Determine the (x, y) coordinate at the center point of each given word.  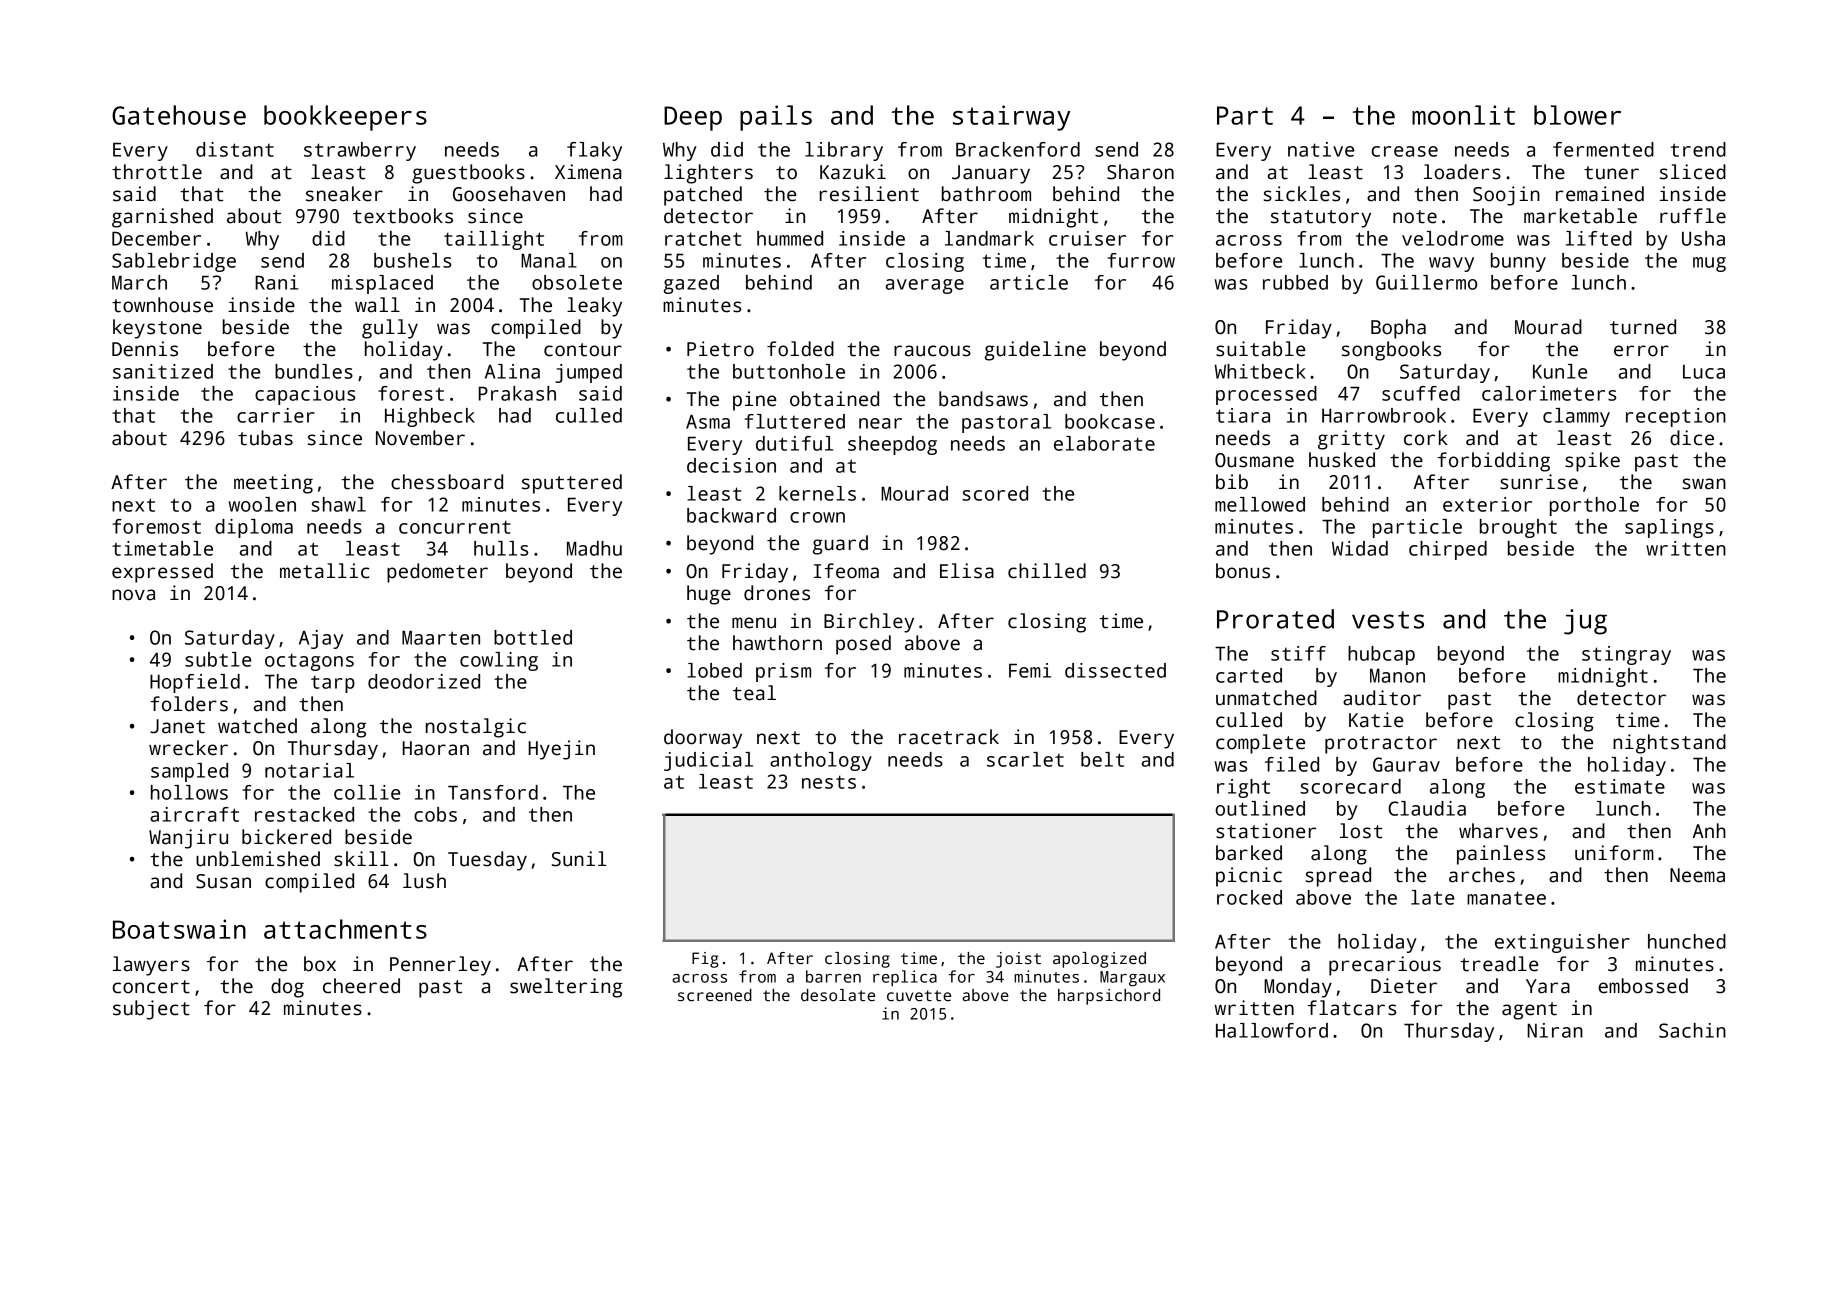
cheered (361, 986)
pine (754, 401)
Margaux (1132, 978)
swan (1704, 484)
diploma (254, 528)
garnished (162, 218)
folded (800, 349)
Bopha (1398, 329)
